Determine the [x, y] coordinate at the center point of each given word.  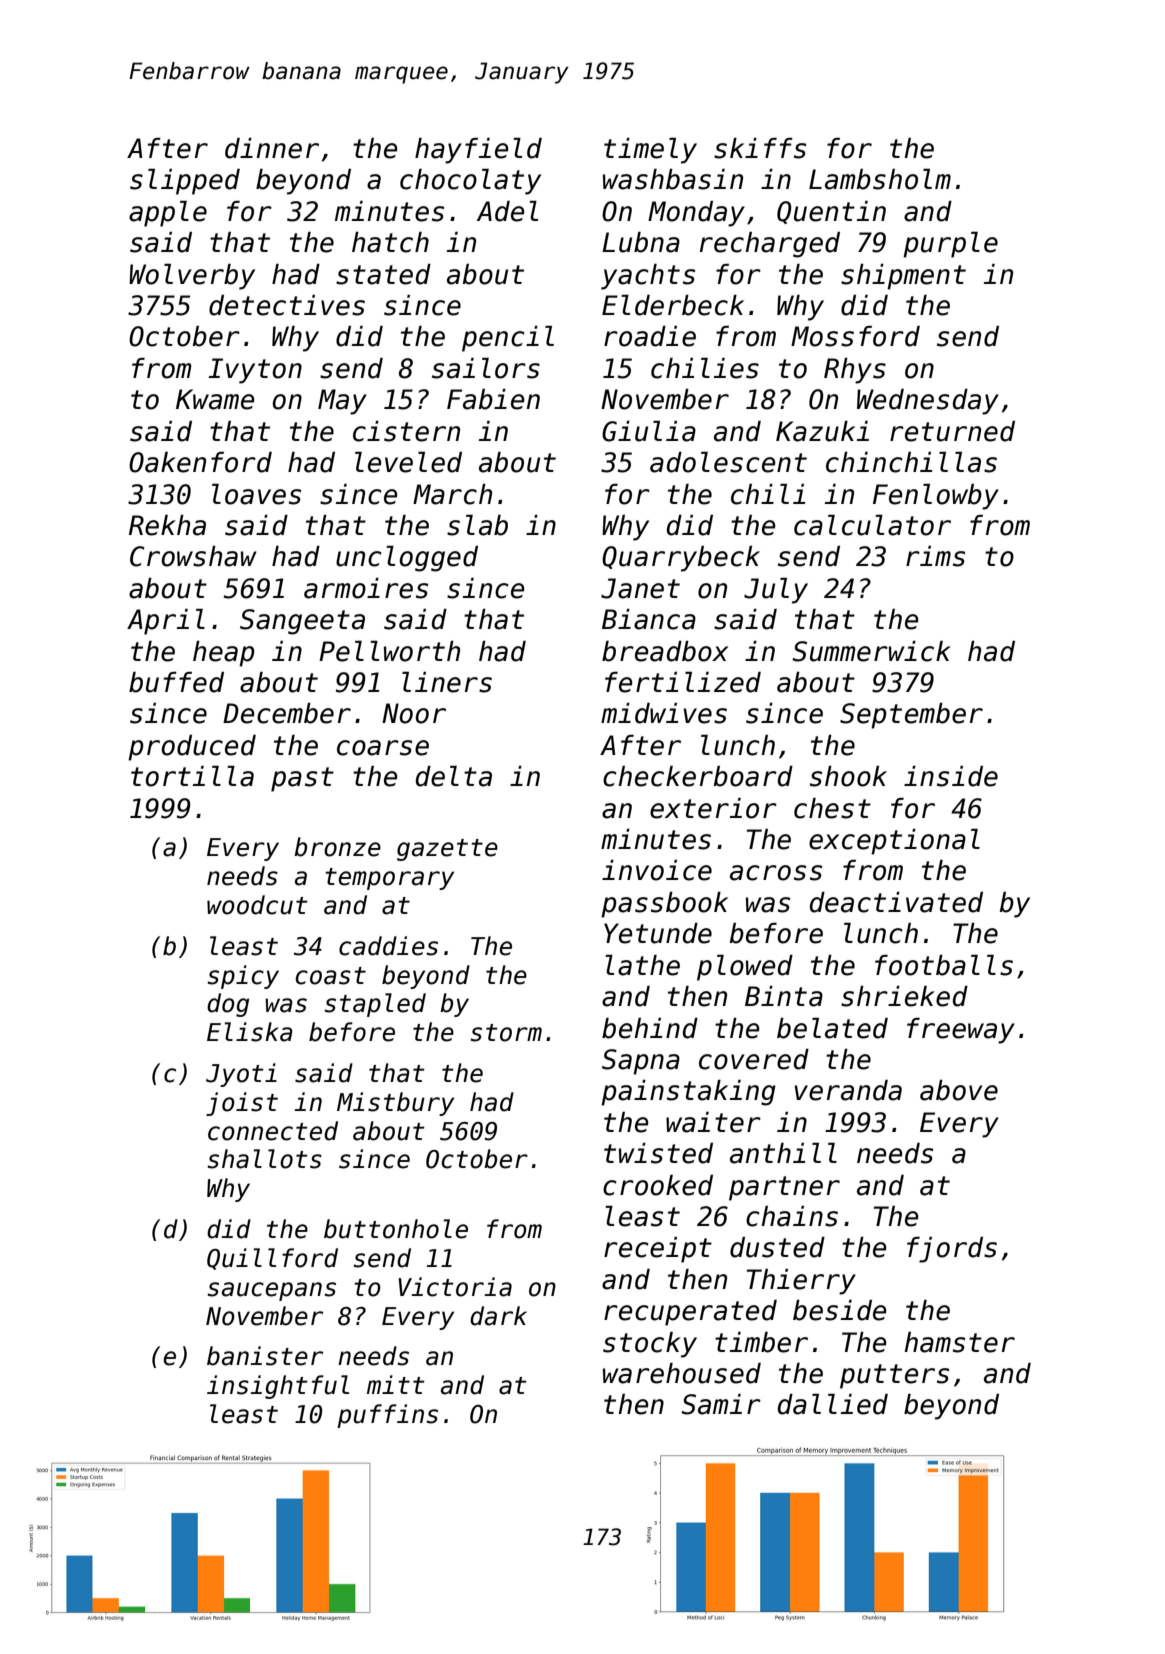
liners [447, 682]
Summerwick [871, 651]
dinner [272, 148]
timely [650, 151]
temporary [389, 879]
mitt [396, 1384]
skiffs [760, 148]
